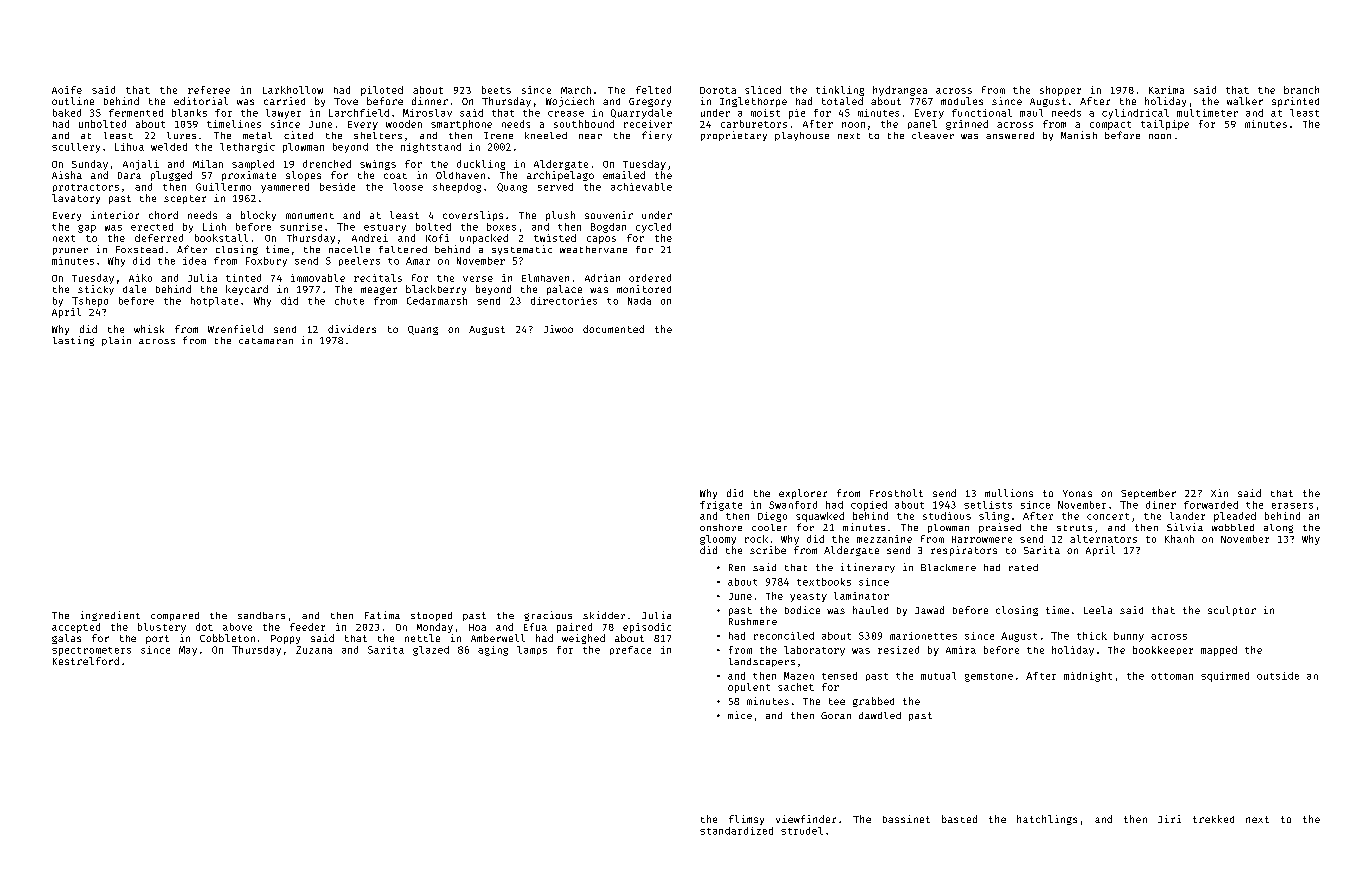  Describe the element at coordinates (740, 715) in the screenshot. I see `mice` at that location.
